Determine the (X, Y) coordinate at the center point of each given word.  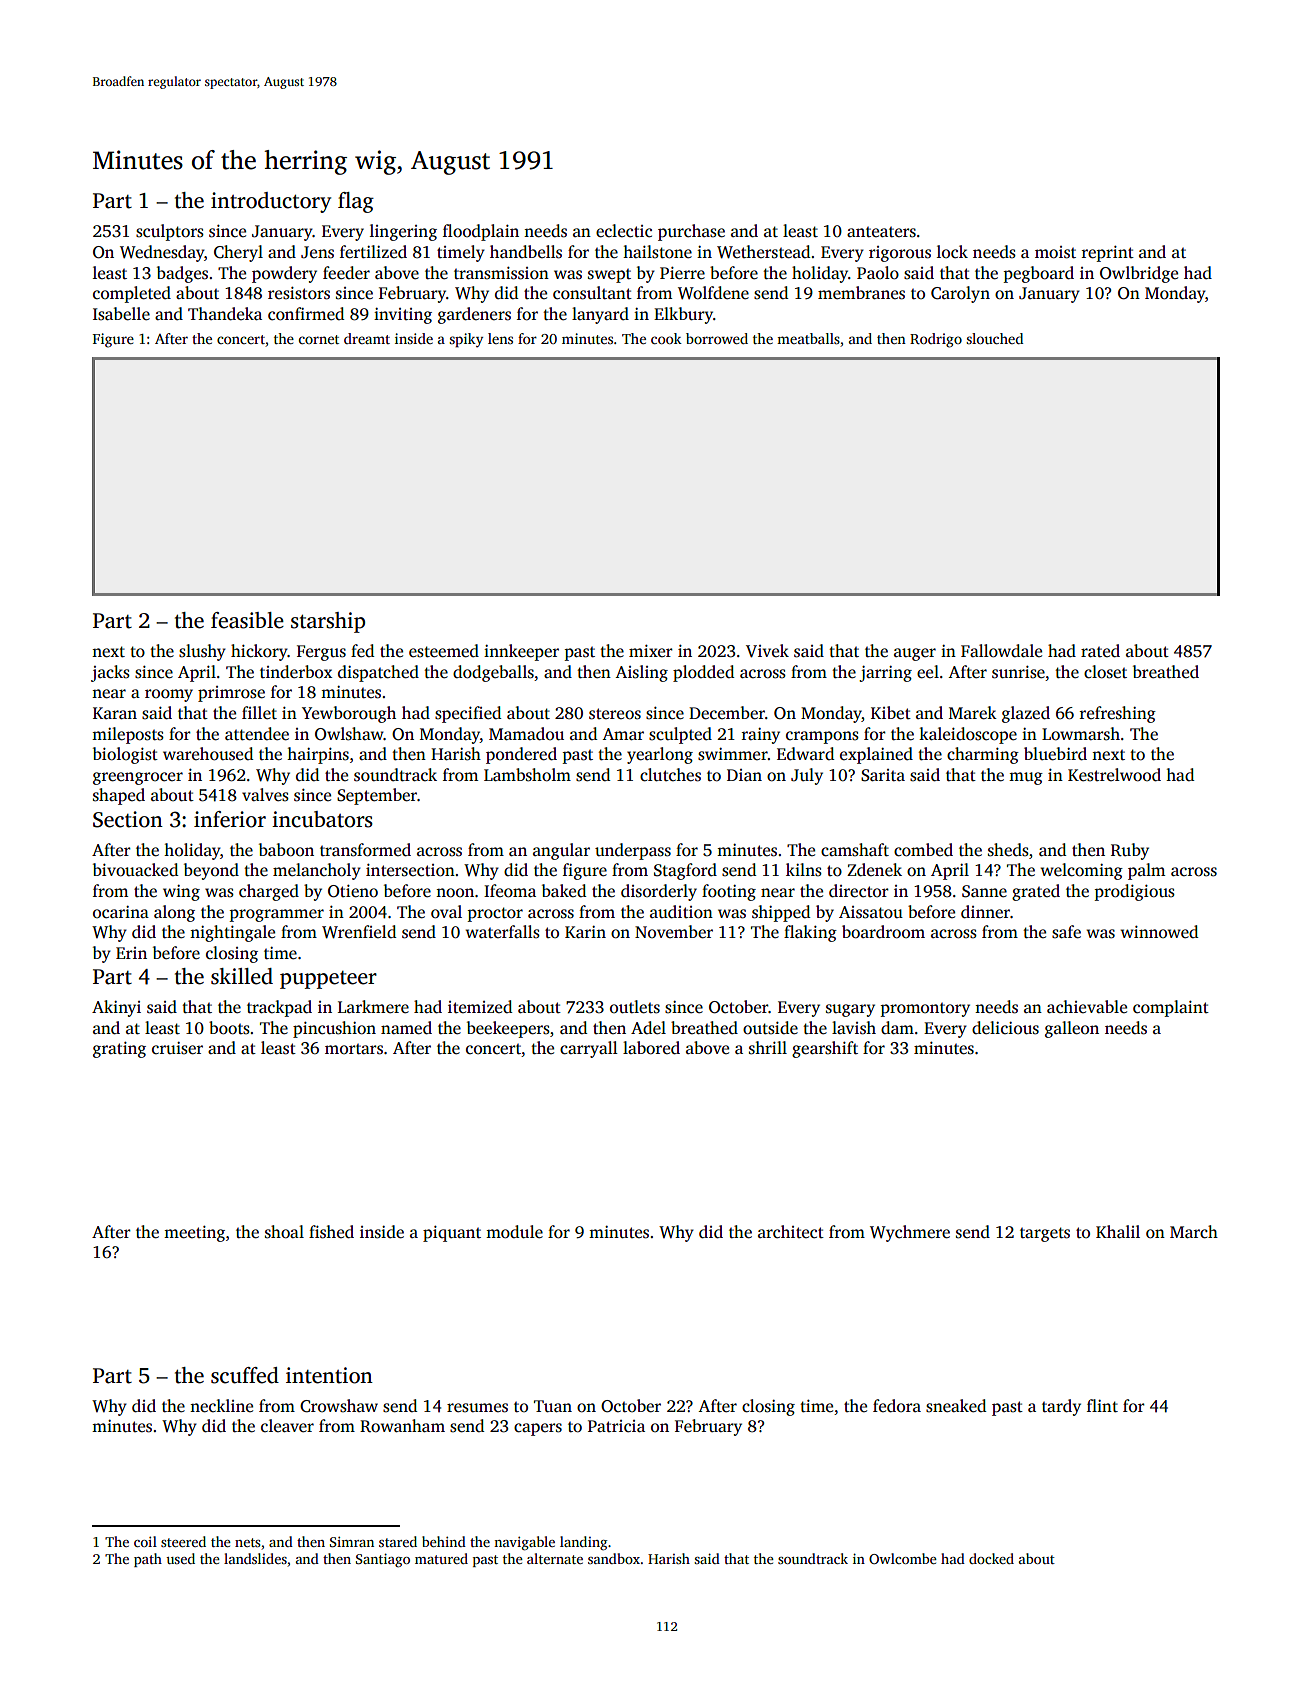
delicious (1005, 1028)
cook (666, 338)
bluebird (1055, 754)
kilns (804, 870)
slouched (994, 338)
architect (791, 1232)
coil (145, 1541)
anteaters (881, 232)
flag (356, 202)
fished (331, 1232)
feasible (247, 620)
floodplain (481, 232)
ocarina (121, 912)
